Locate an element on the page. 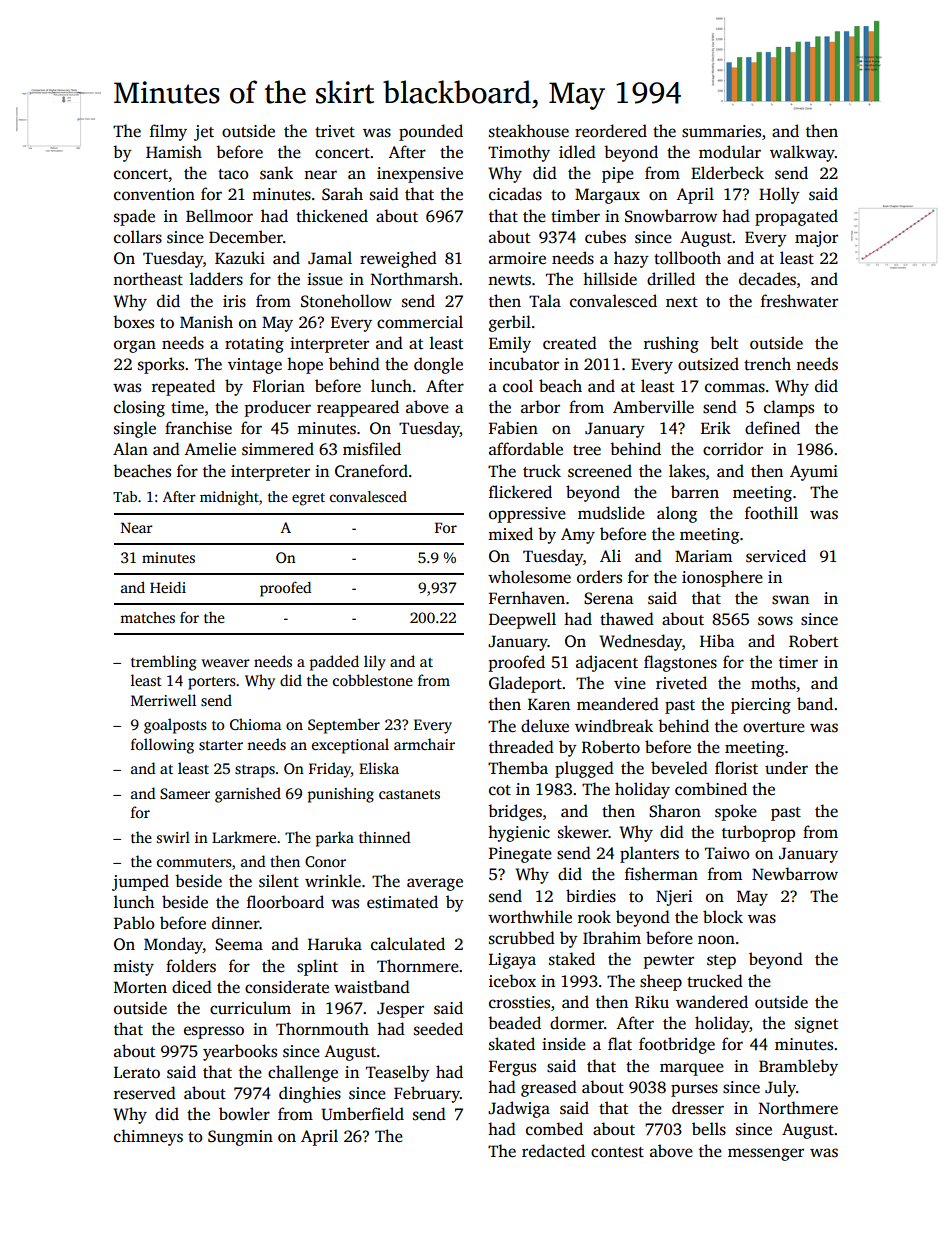 Image resolution: width=952 pixels, height=1233 pixels. floorboard is located at coordinates (285, 902).
